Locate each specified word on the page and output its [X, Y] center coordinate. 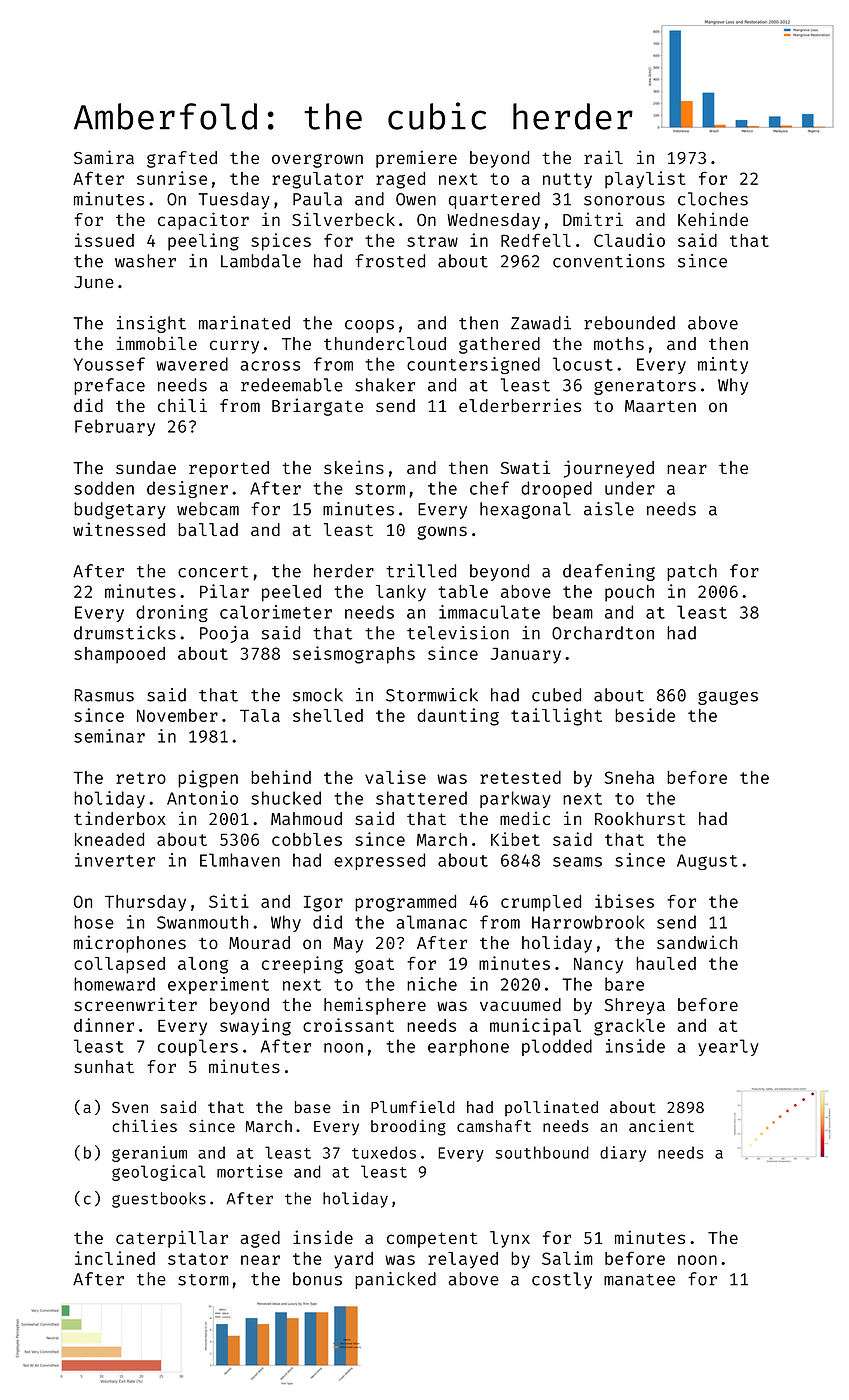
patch [692, 572]
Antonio [202, 798]
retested [520, 777]
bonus [317, 1279]
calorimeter [276, 612]
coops [369, 326]
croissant [348, 1025]
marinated [244, 323]
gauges [728, 698]
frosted [390, 261]
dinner [104, 1025]
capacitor [203, 221]
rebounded [629, 323]
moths [619, 343]
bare [624, 984]
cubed [556, 695]
